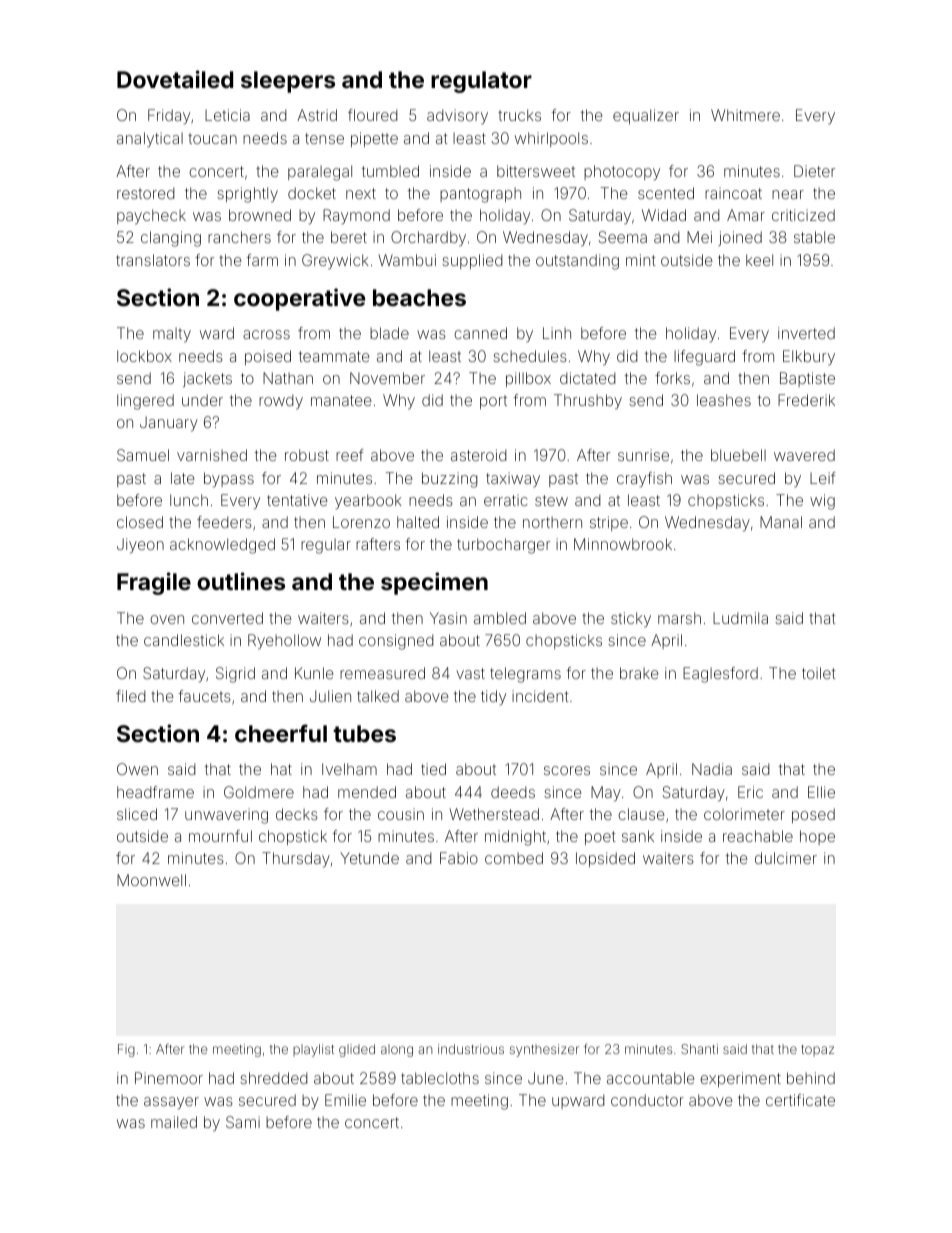 The image size is (952, 1233). What do you see at coordinates (378, 696) in the screenshot?
I see `talked` at bounding box center [378, 696].
